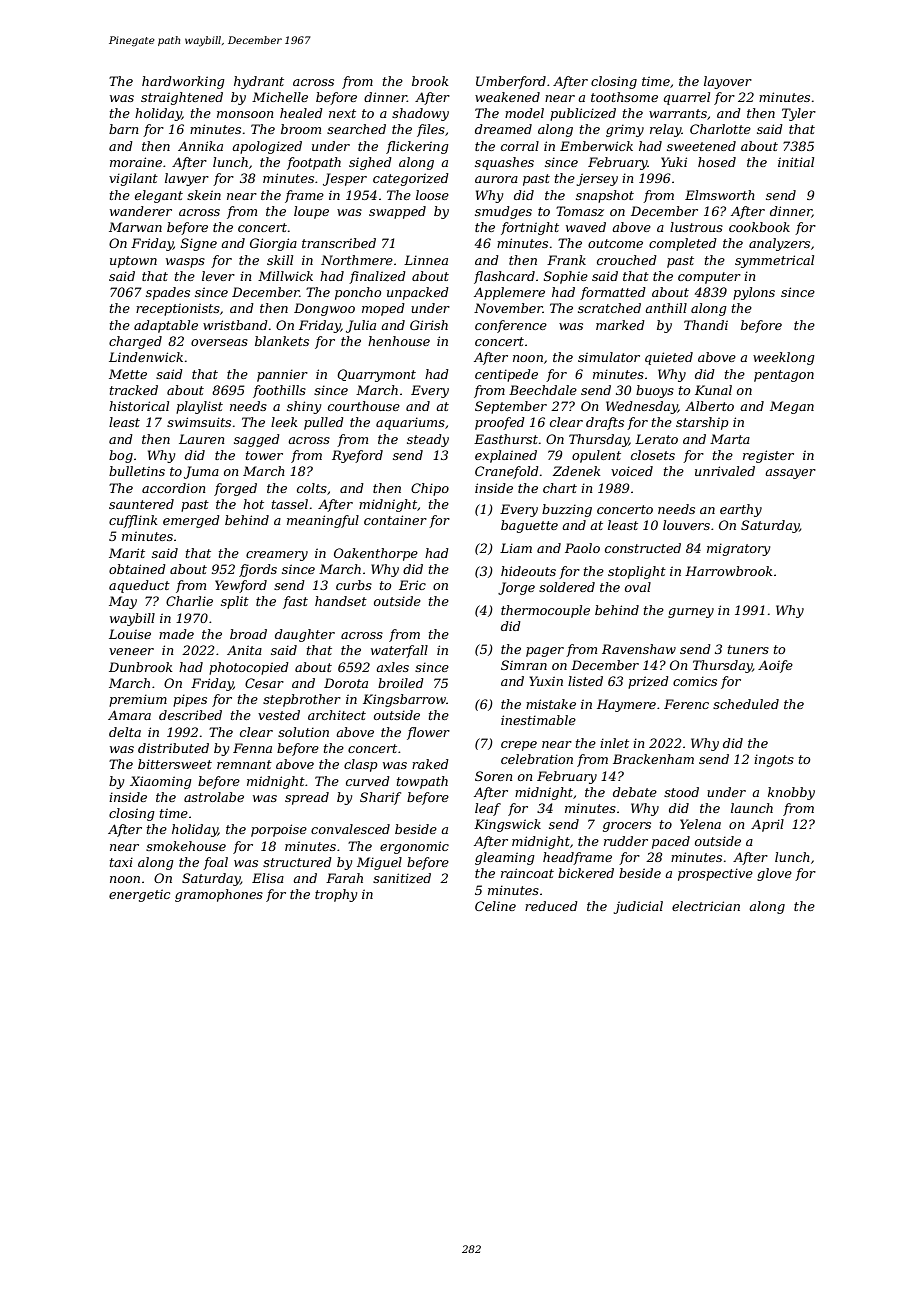 The image size is (924, 1308). I want to click on Michelle, so click(280, 97).
